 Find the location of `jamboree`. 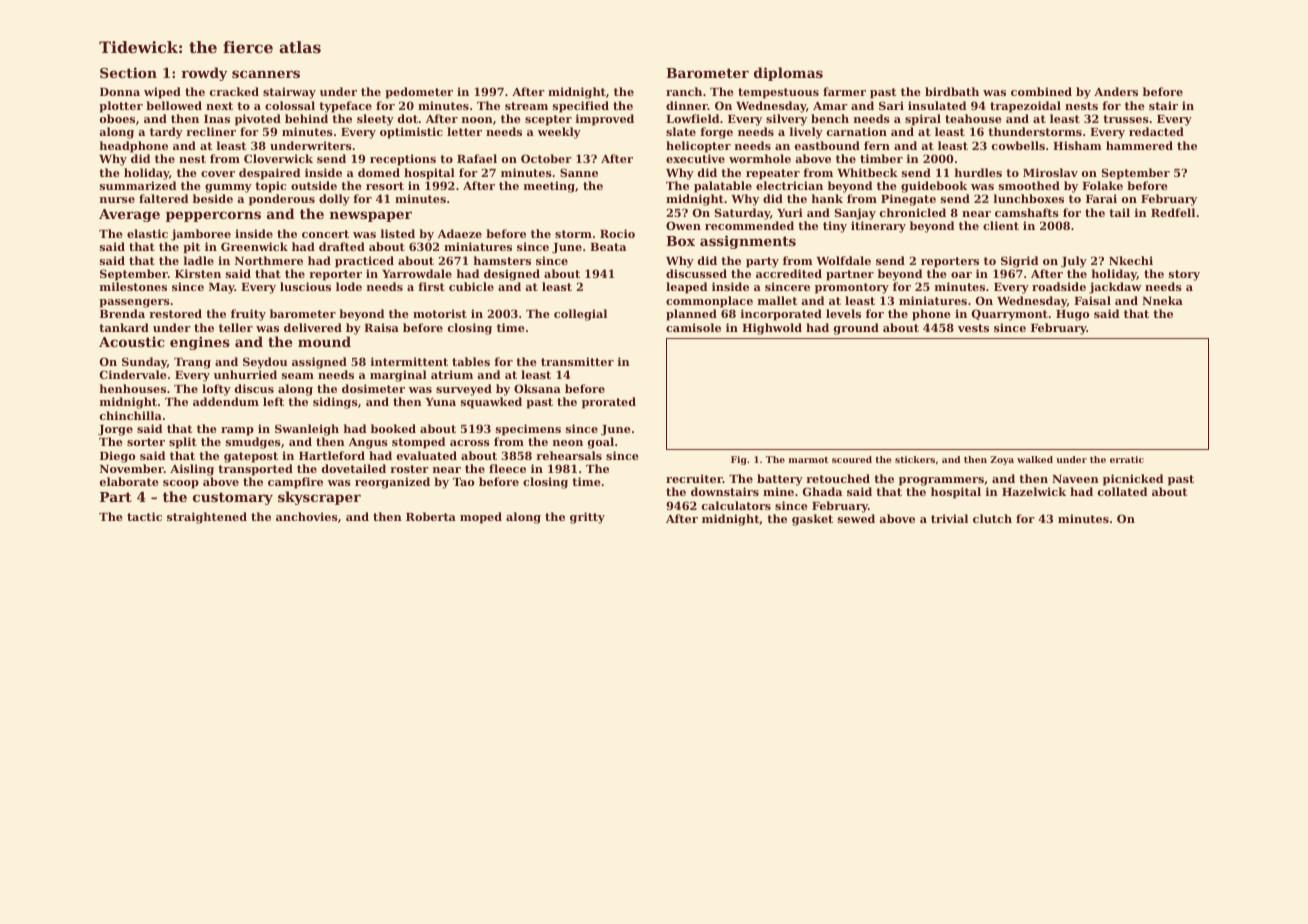

jamboree is located at coordinates (201, 235).
